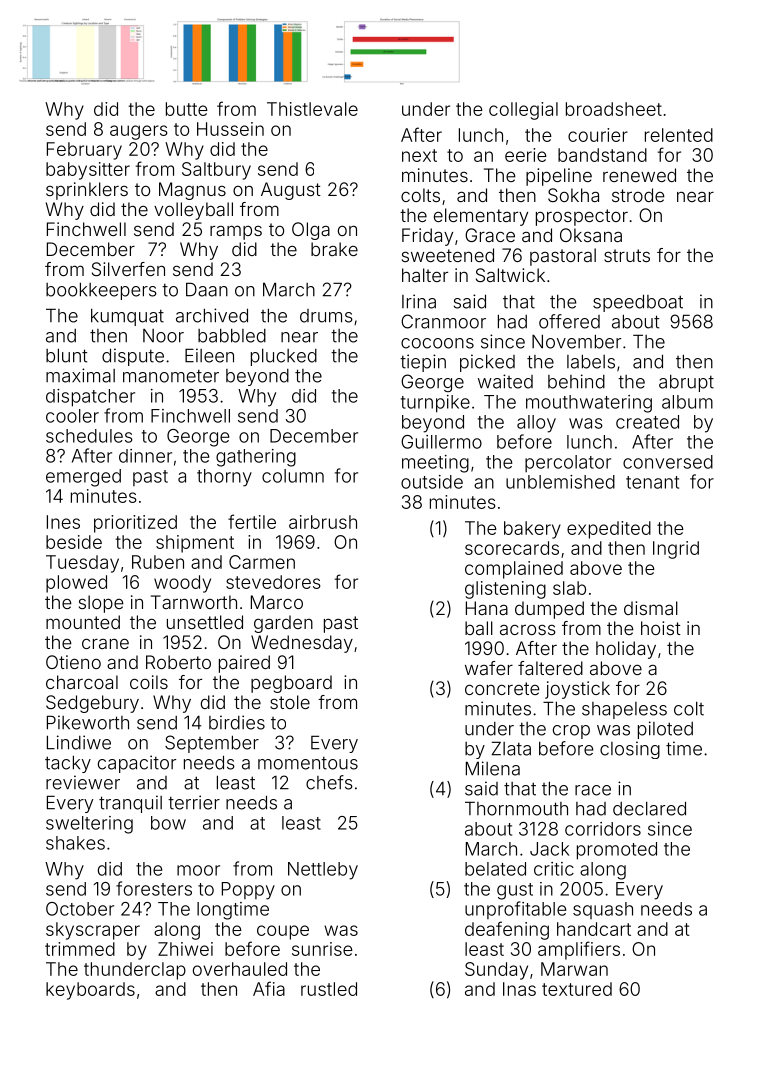  I want to click on piloted, so click(665, 730).
